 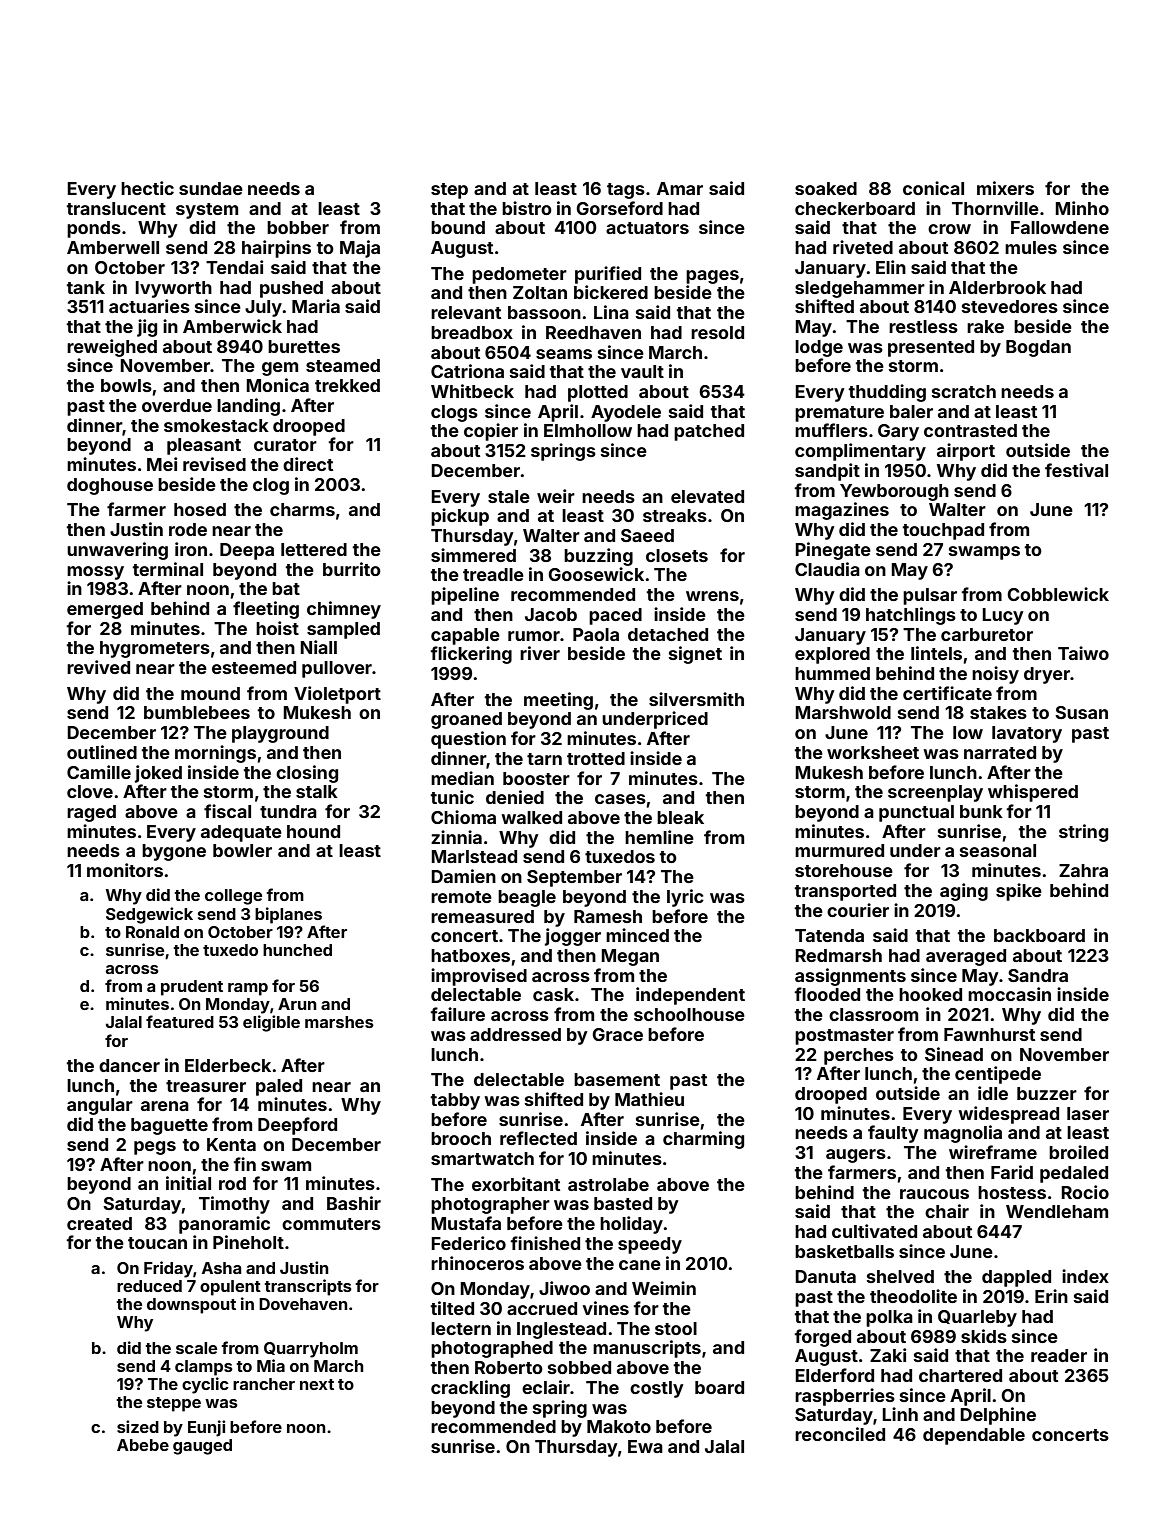 I want to click on conical, so click(x=933, y=188).
